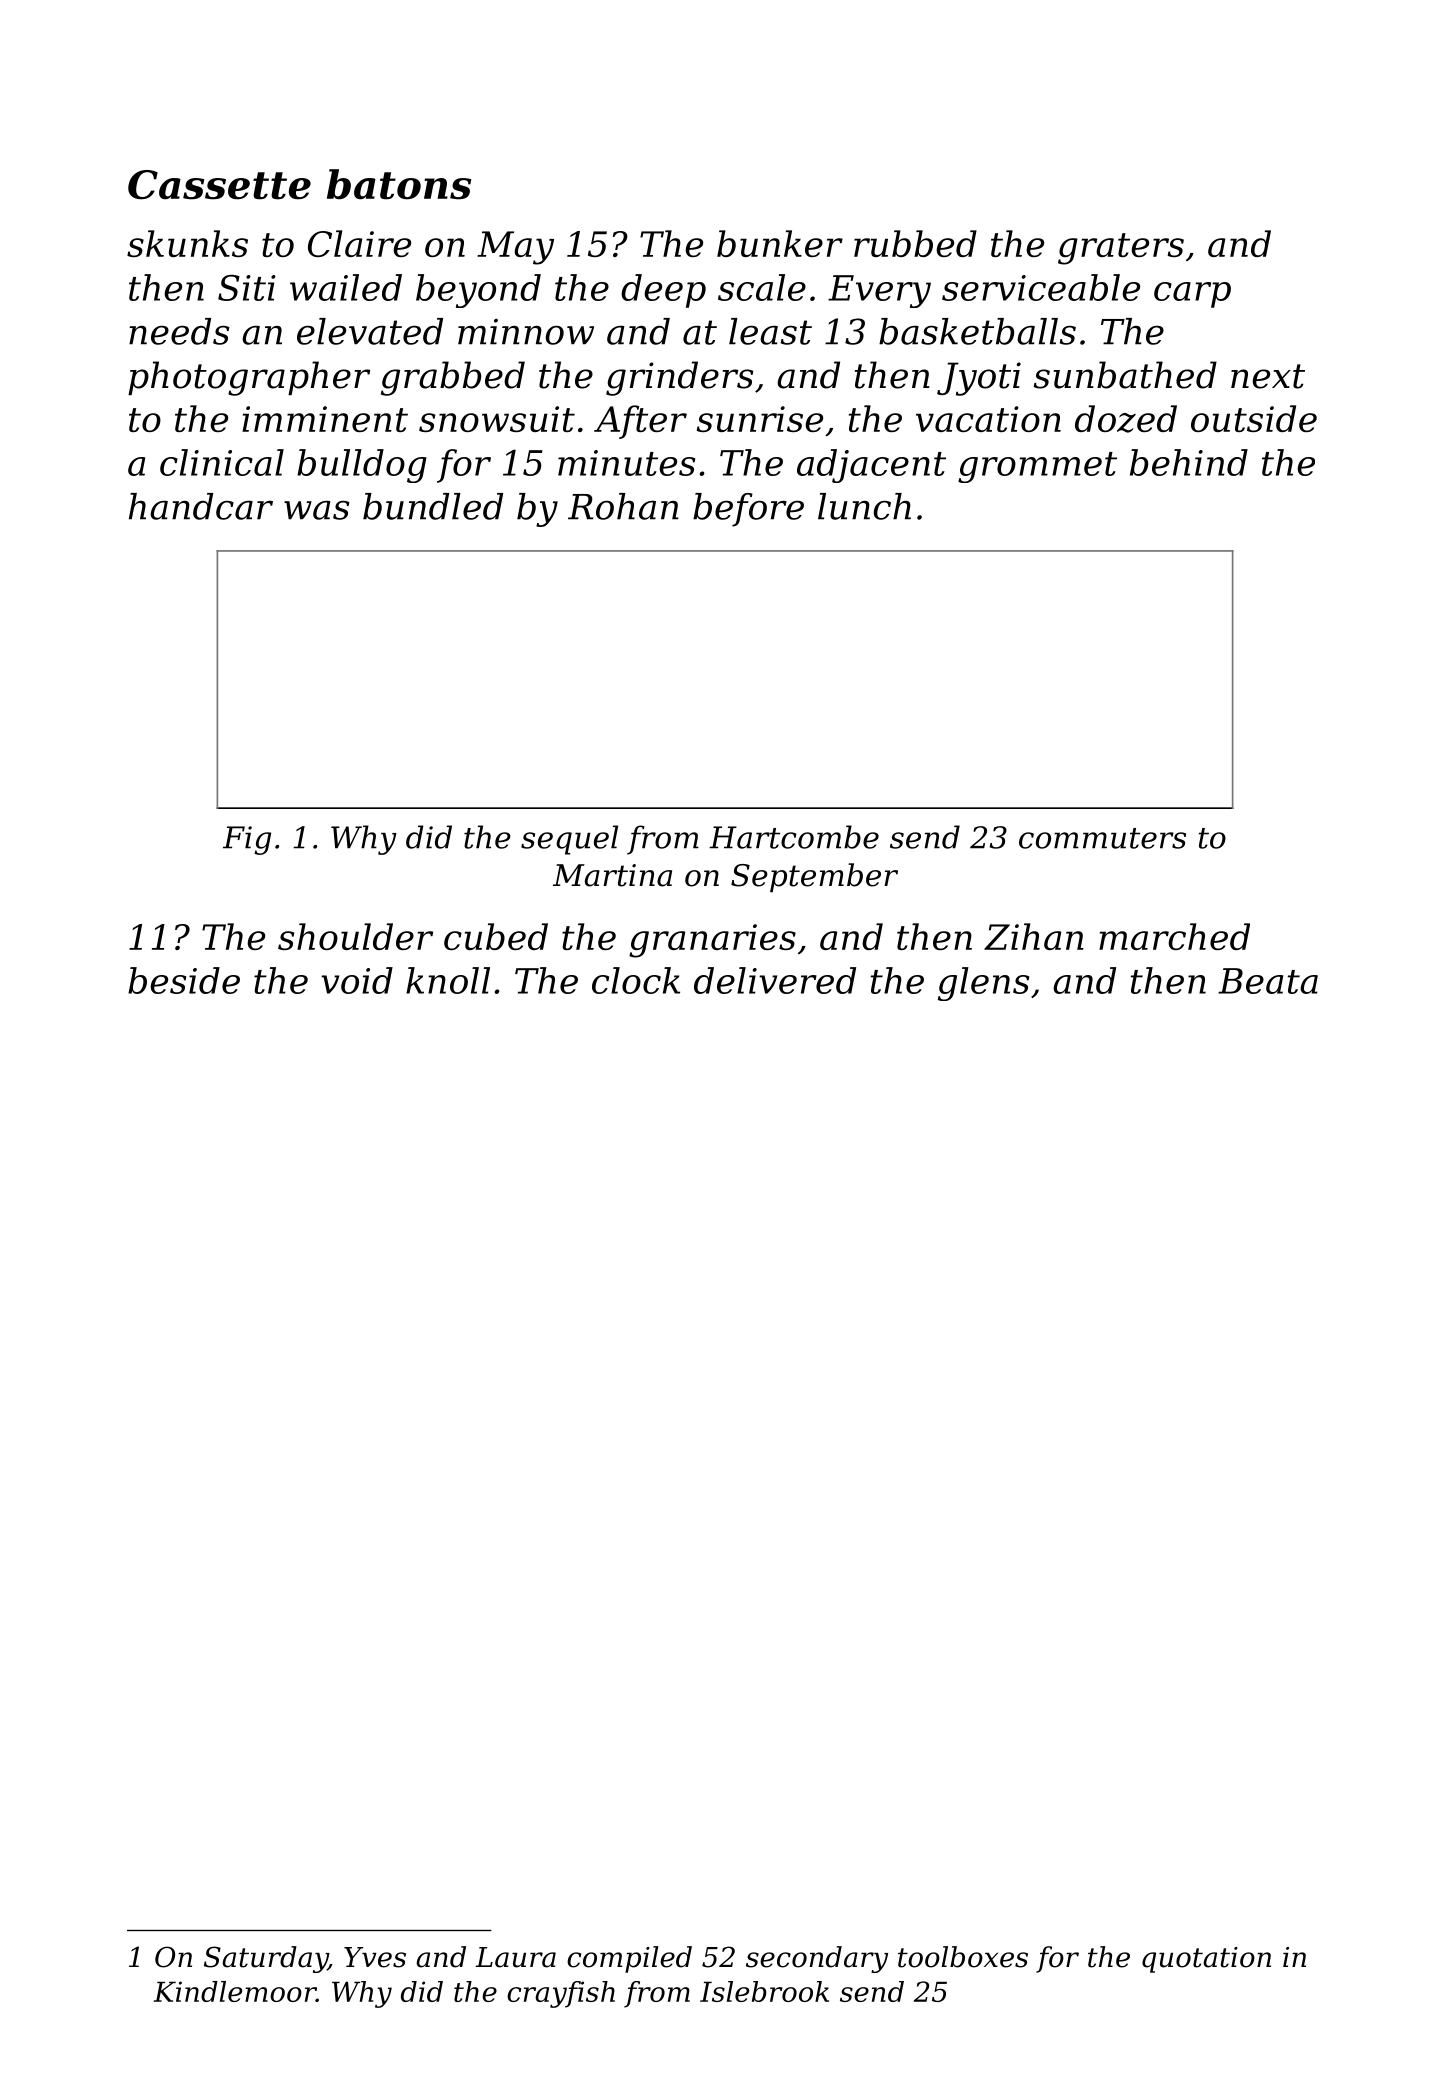 The width and height of the screenshot is (1450, 2100). What do you see at coordinates (234, 1991) in the screenshot?
I see `Kindlemoor` at bounding box center [234, 1991].
